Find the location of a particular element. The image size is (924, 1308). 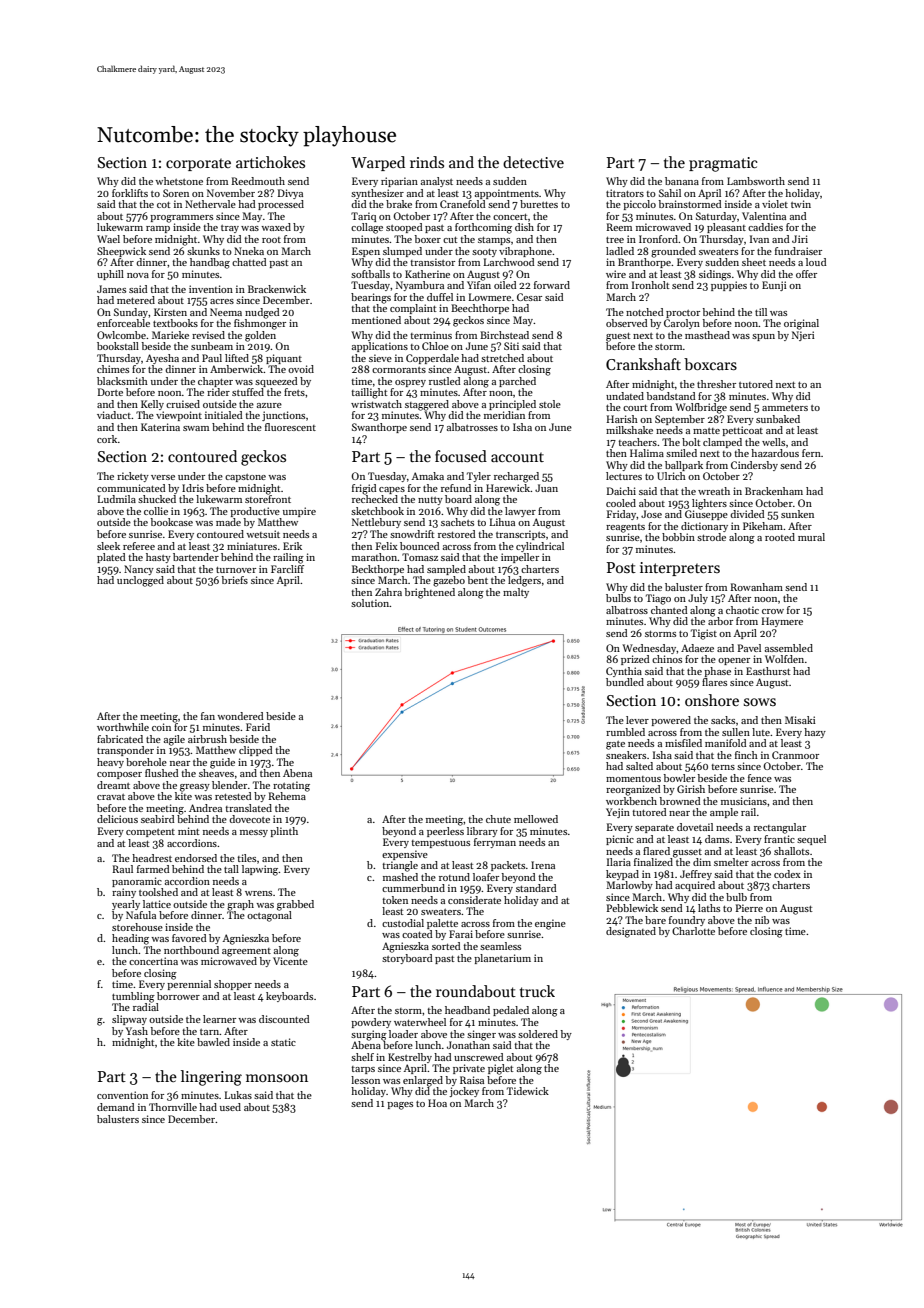

rinds is located at coordinates (427, 162).
